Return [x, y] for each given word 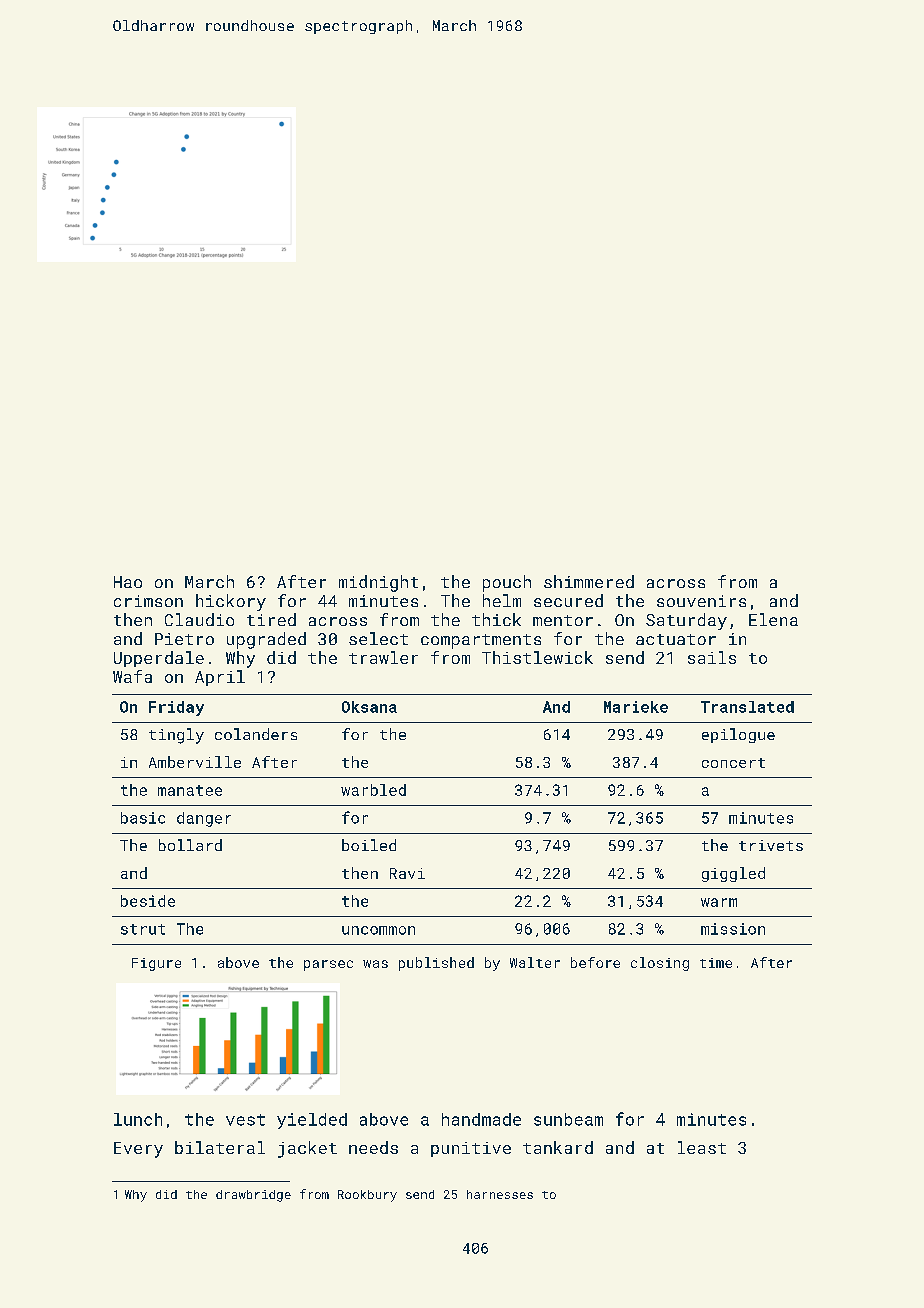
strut [143, 929]
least [702, 1147]
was [375, 964]
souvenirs [701, 601]
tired [271, 619]
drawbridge [253, 1196]
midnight [378, 583]
